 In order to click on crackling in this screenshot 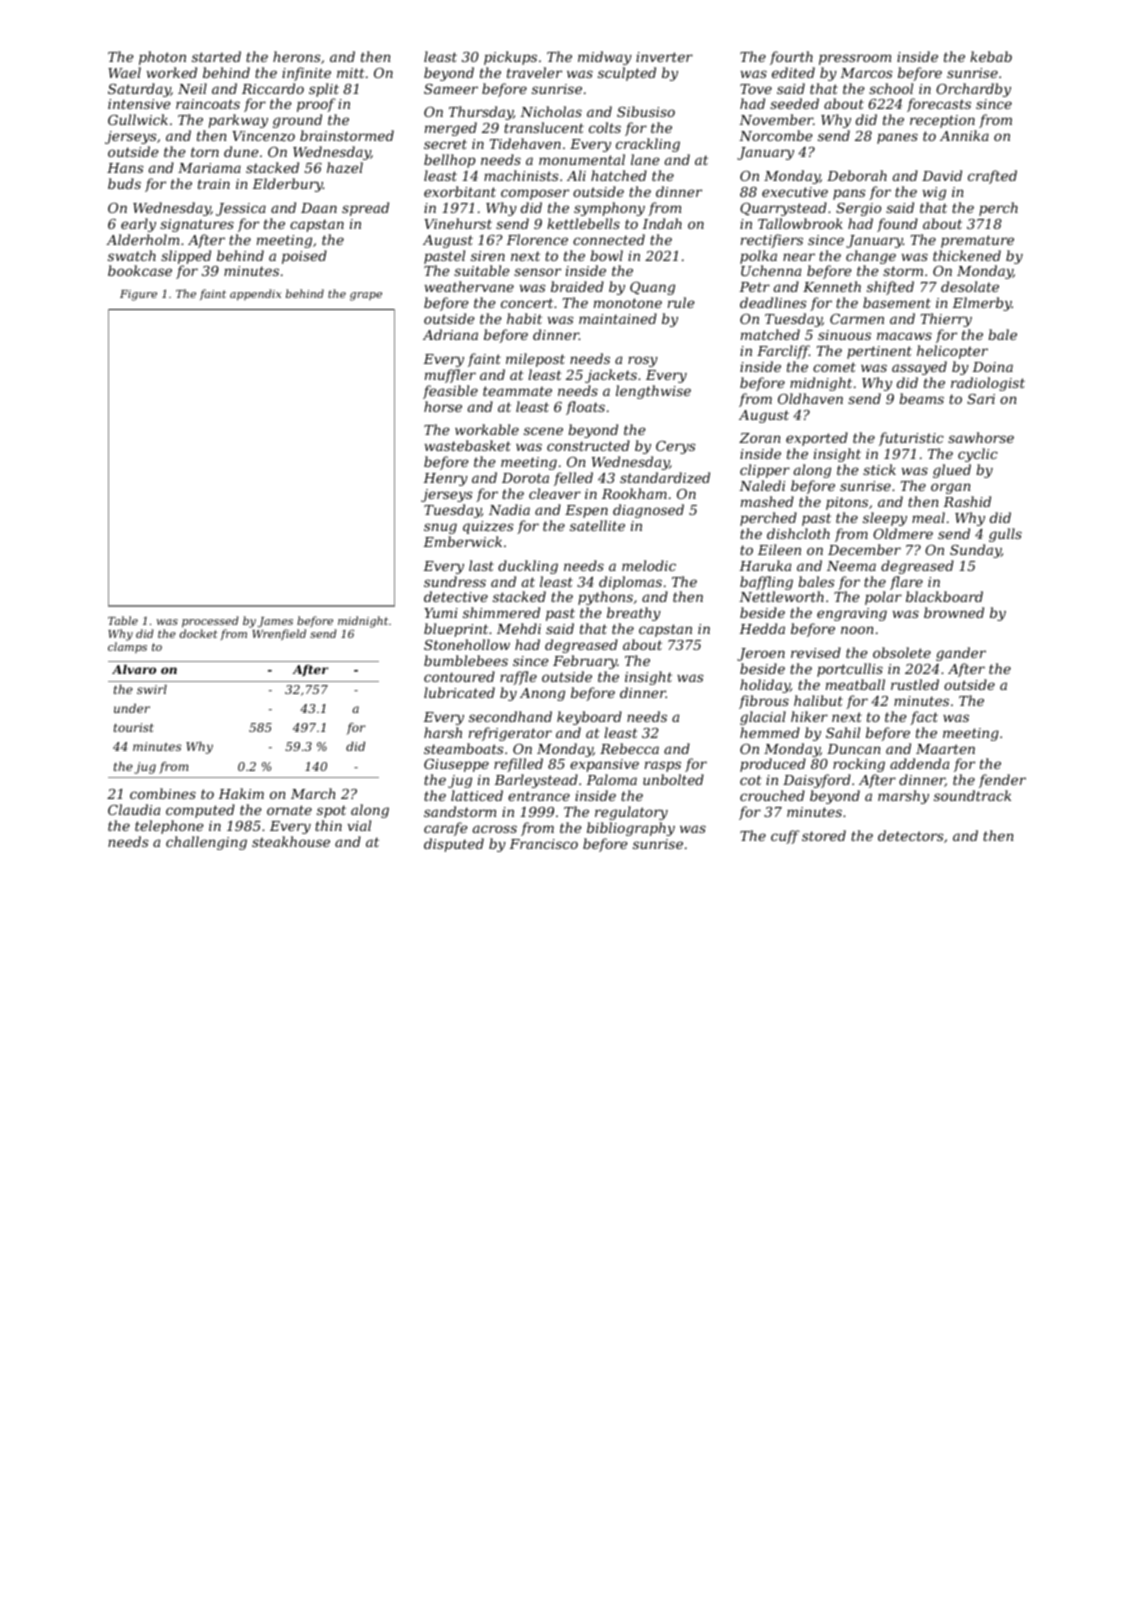, I will do `click(648, 145)`.
